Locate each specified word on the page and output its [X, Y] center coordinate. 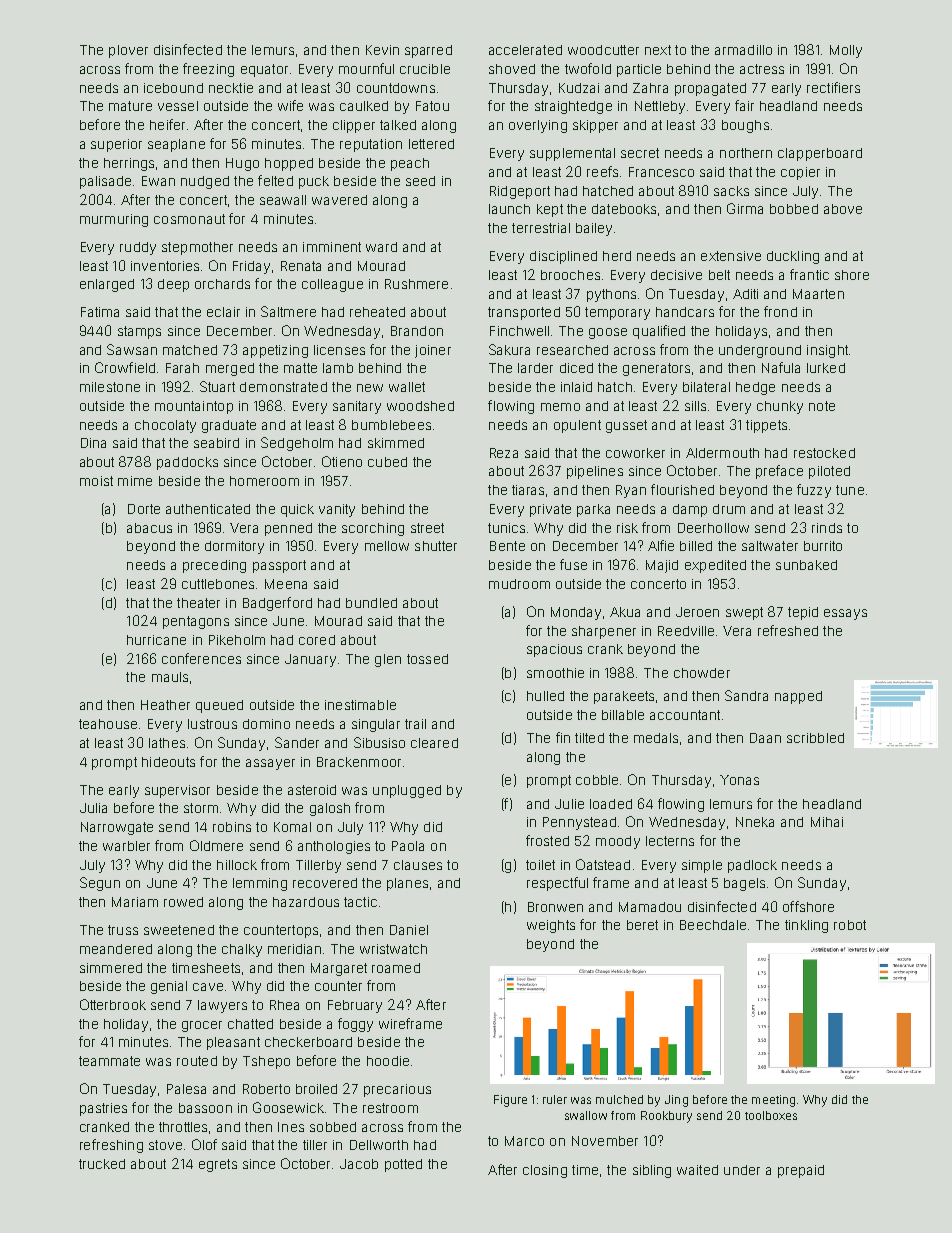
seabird [216, 443]
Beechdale [713, 925]
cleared [434, 743]
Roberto [266, 1089]
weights [551, 926]
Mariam [135, 902]
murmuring [114, 220]
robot [850, 925]
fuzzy [814, 491]
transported [524, 313]
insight [827, 351]
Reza [504, 453]
